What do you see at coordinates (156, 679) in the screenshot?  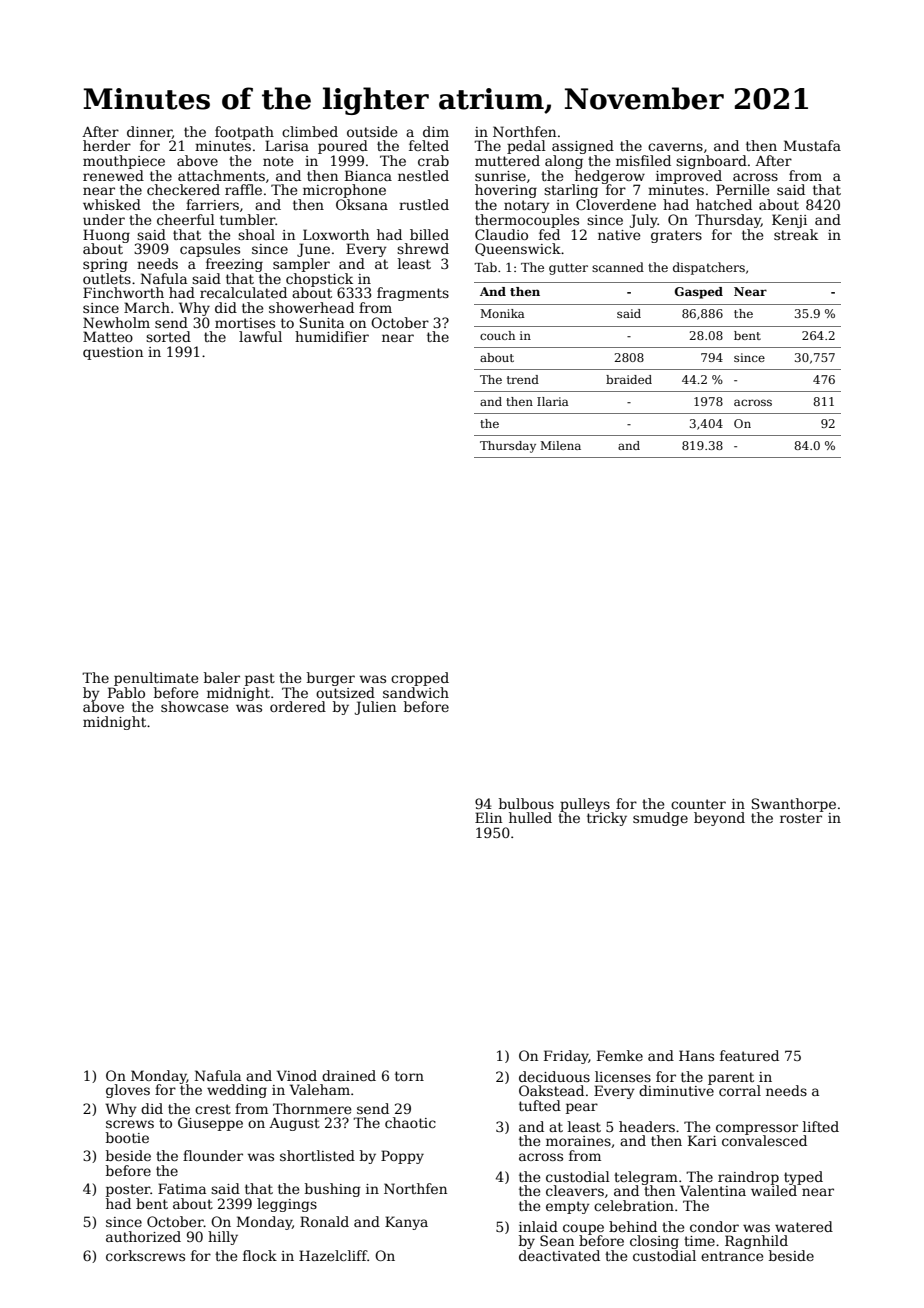 I see `penultimate` at bounding box center [156, 679].
